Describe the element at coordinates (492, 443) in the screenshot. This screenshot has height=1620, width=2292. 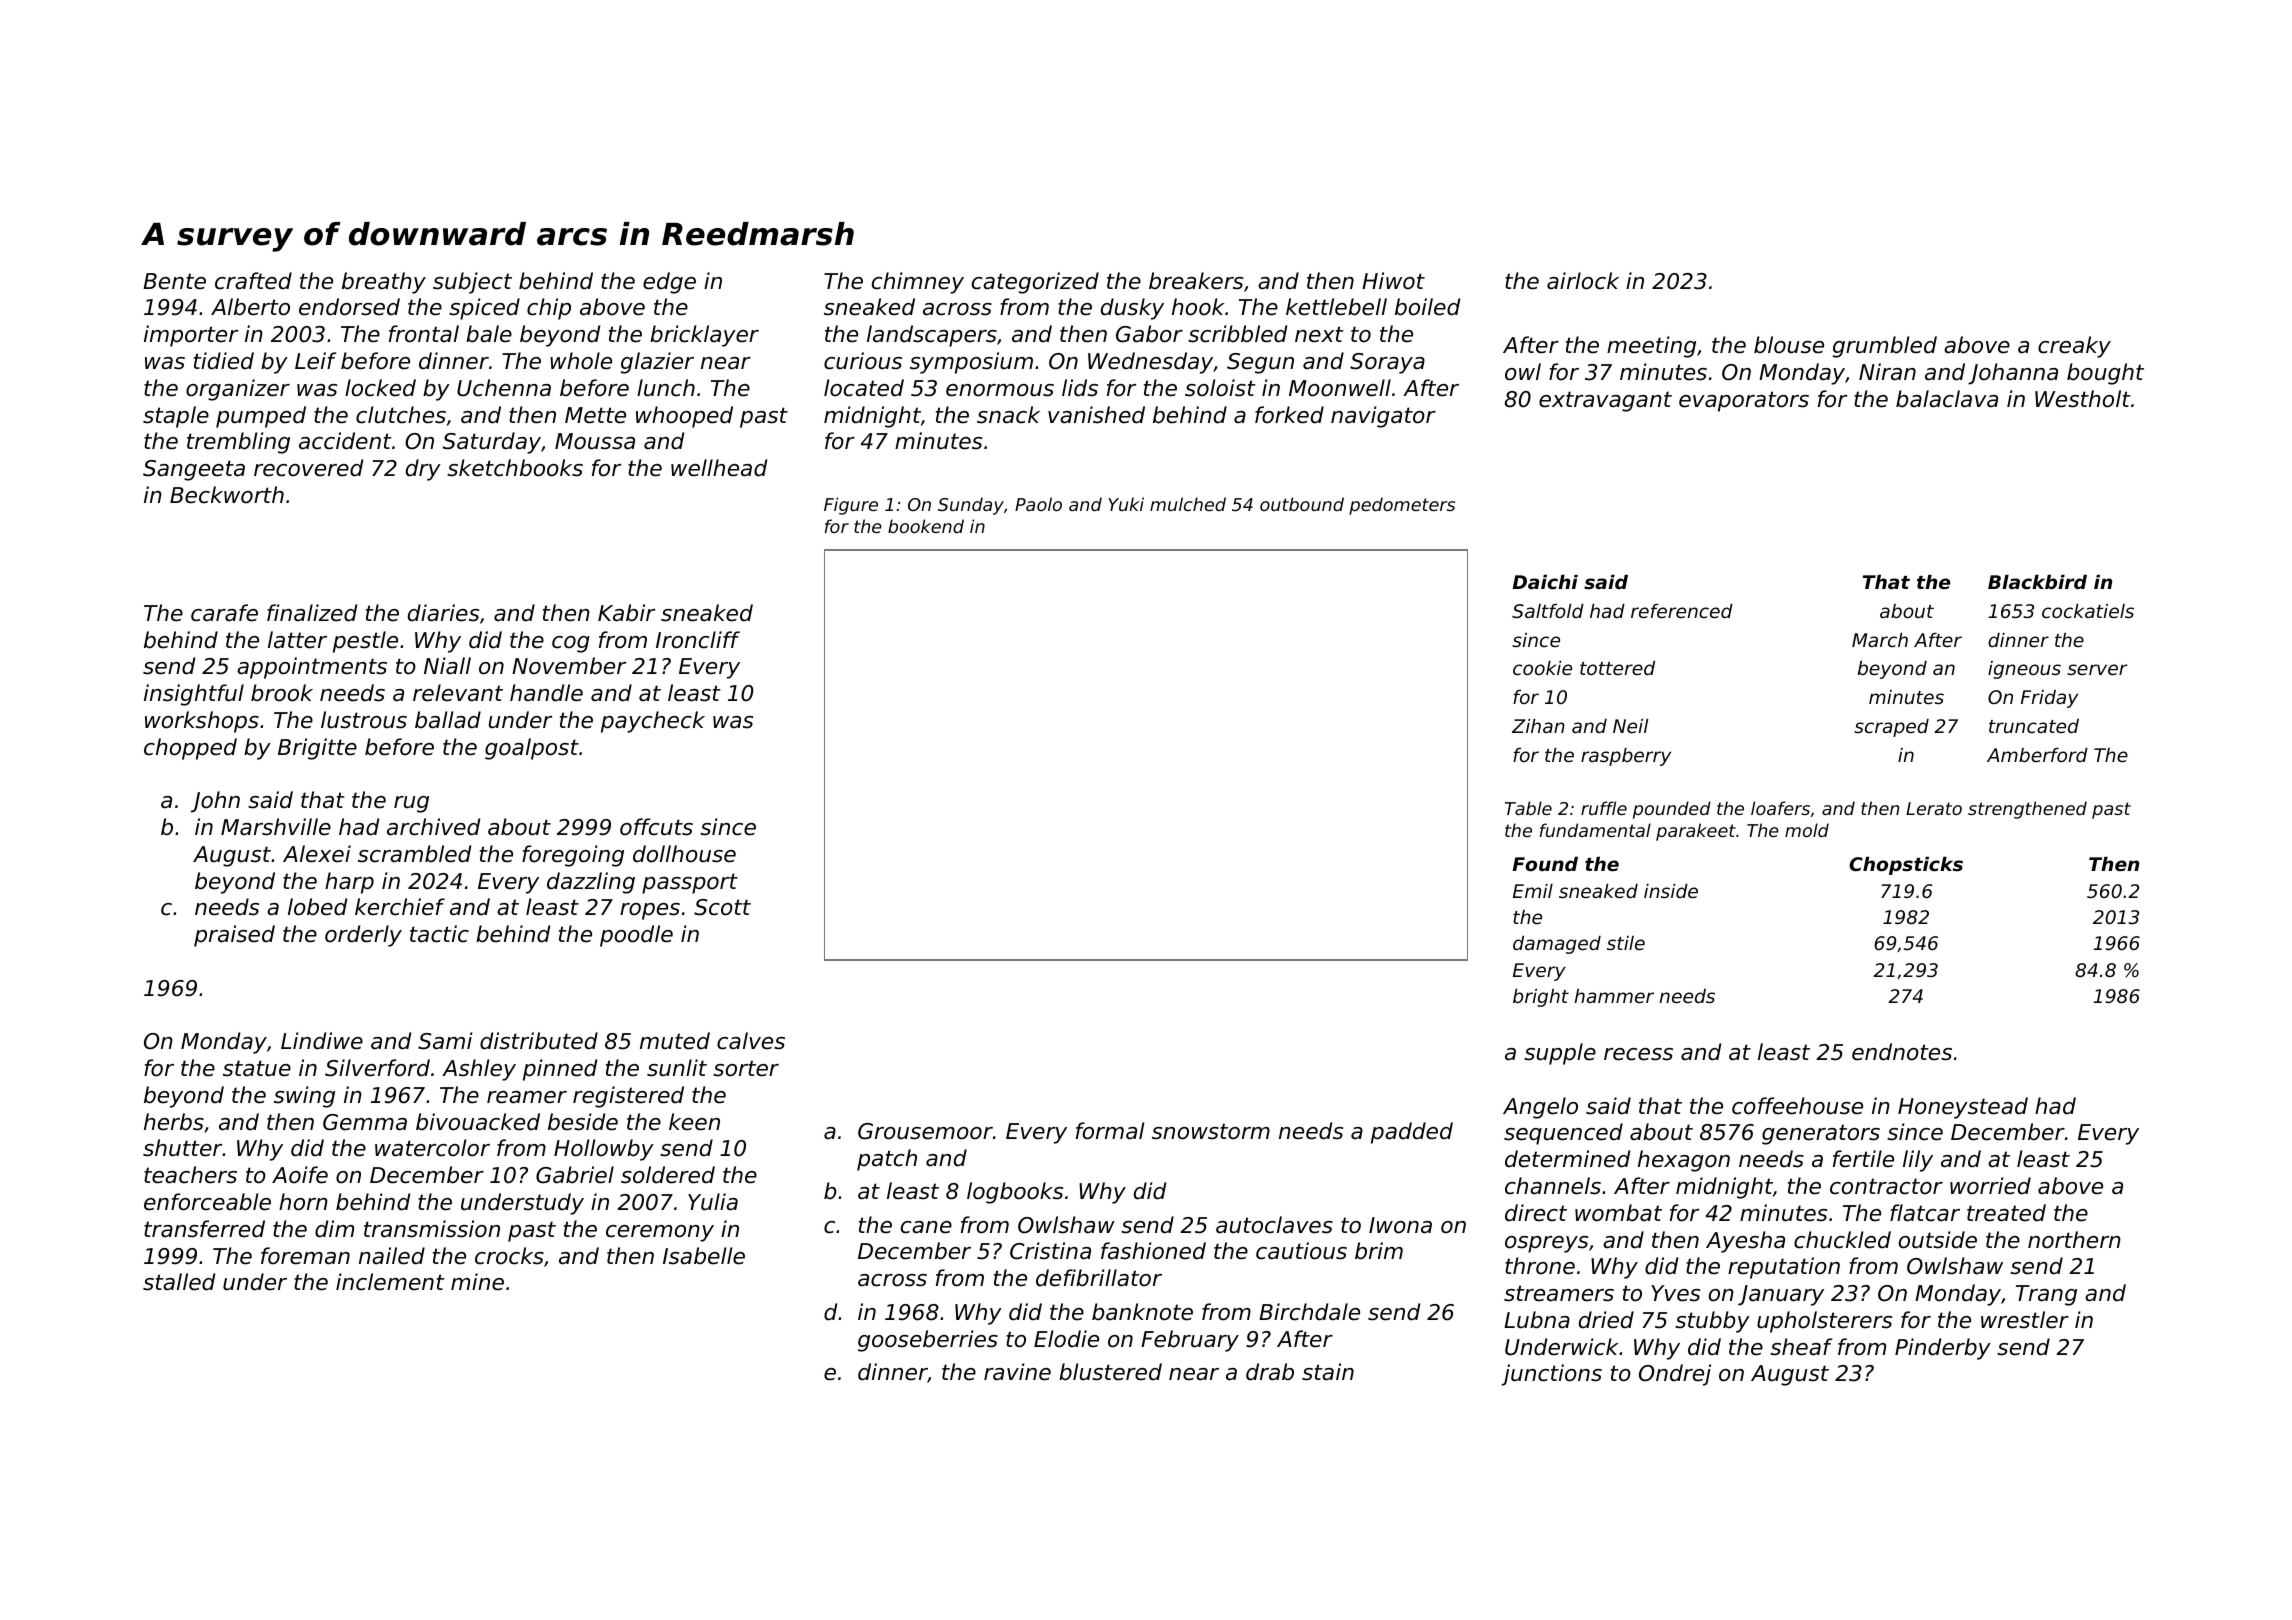
I see `Saturday` at that location.
